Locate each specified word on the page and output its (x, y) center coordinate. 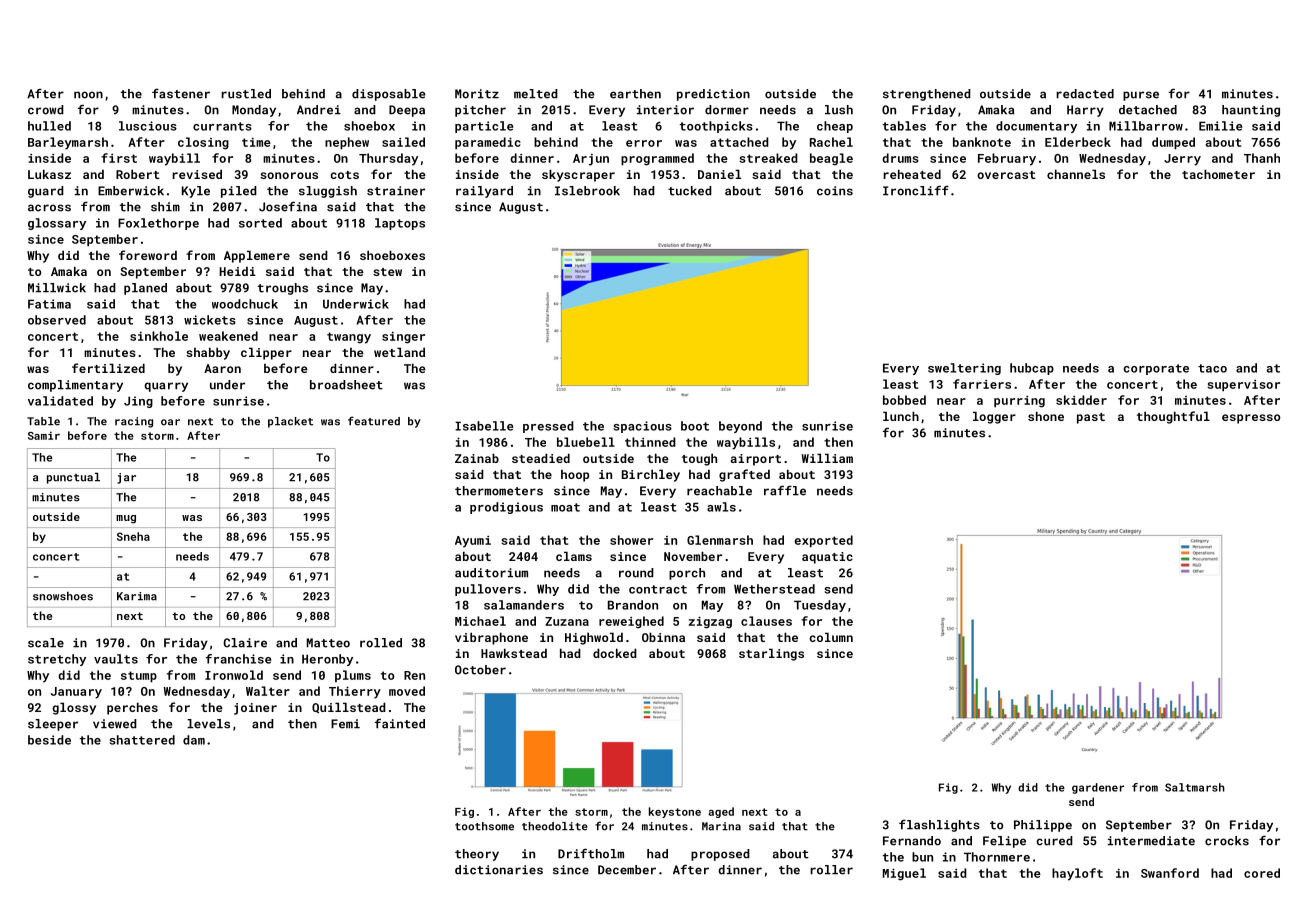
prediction (713, 95)
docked (615, 653)
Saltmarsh (1195, 787)
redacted (1085, 94)
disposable (389, 95)
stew (387, 272)
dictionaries (499, 870)
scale (46, 643)
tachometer (1218, 174)
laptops (400, 224)
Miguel (904, 874)
